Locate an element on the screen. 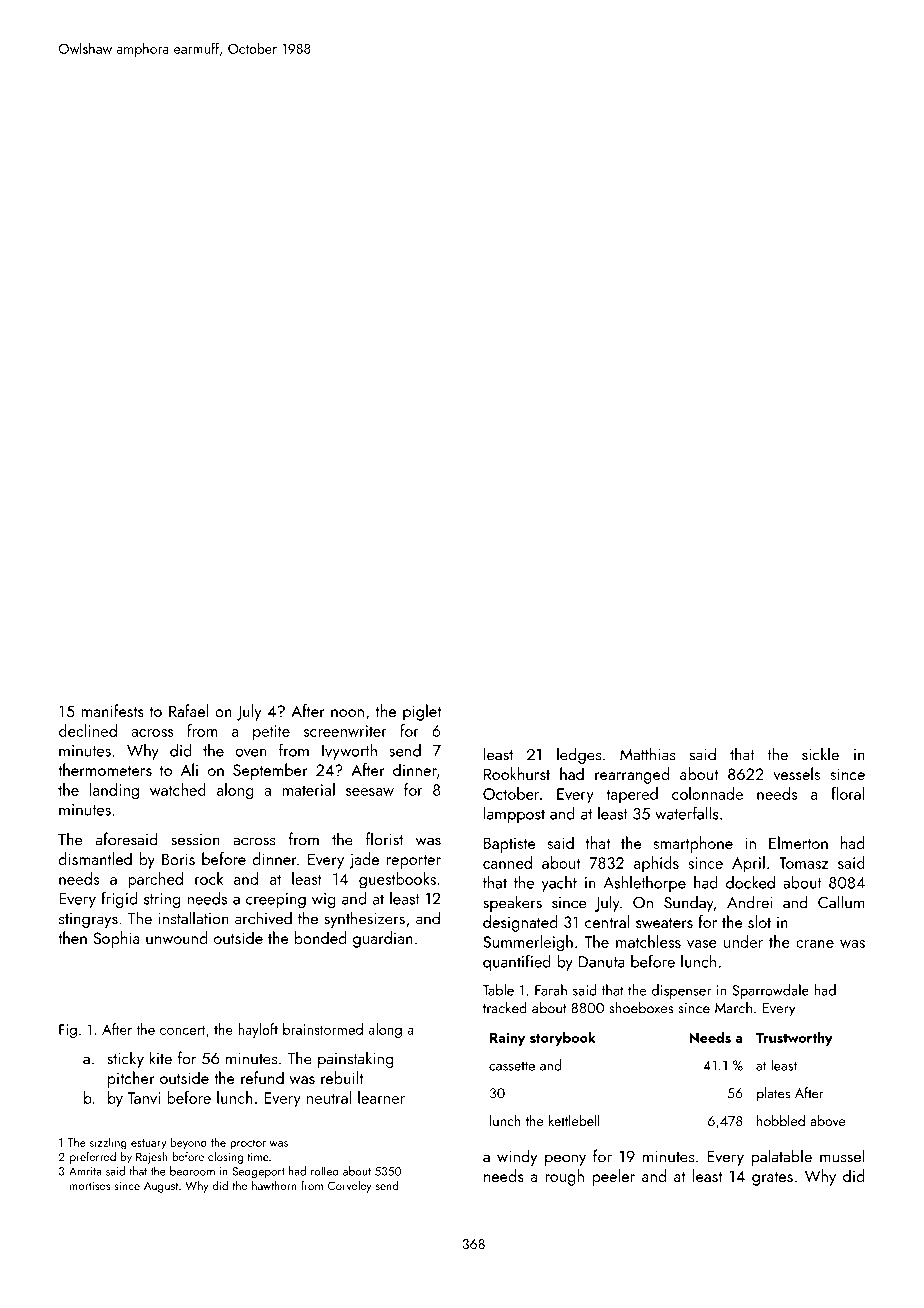 This screenshot has width=924, height=1308. refund is located at coordinates (262, 1077).
